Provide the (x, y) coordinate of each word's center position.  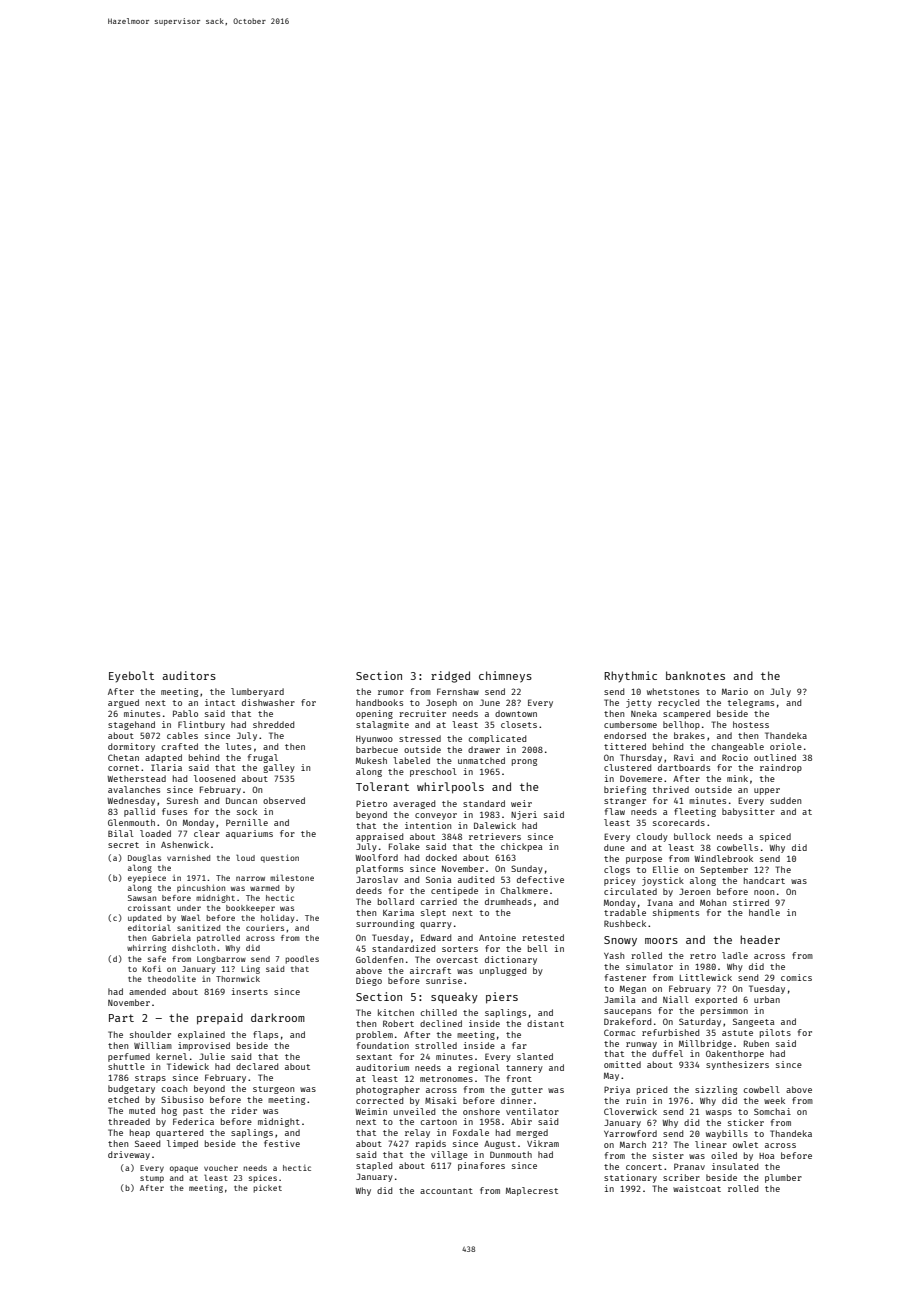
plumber (783, 1178)
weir (521, 803)
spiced (775, 837)
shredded (273, 724)
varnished (188, 858)
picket (267, 1188)
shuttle (126, 1066)
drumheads (508, 901)
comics (796, 977)
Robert (398, 1023)
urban (767, 999)
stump (152, 1179)
